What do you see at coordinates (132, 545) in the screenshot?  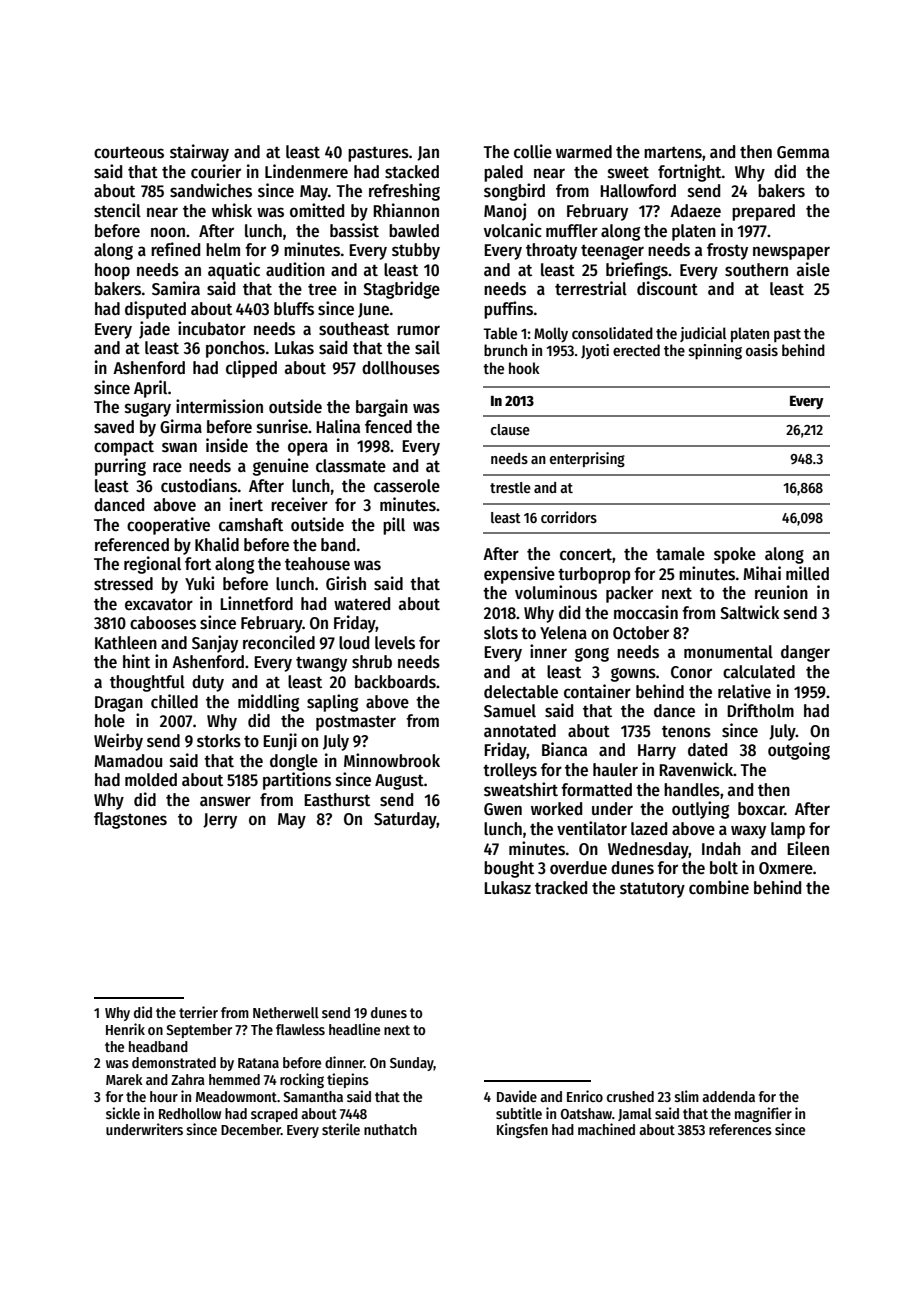 I see `referenced` at bounding box center [132, 545].
